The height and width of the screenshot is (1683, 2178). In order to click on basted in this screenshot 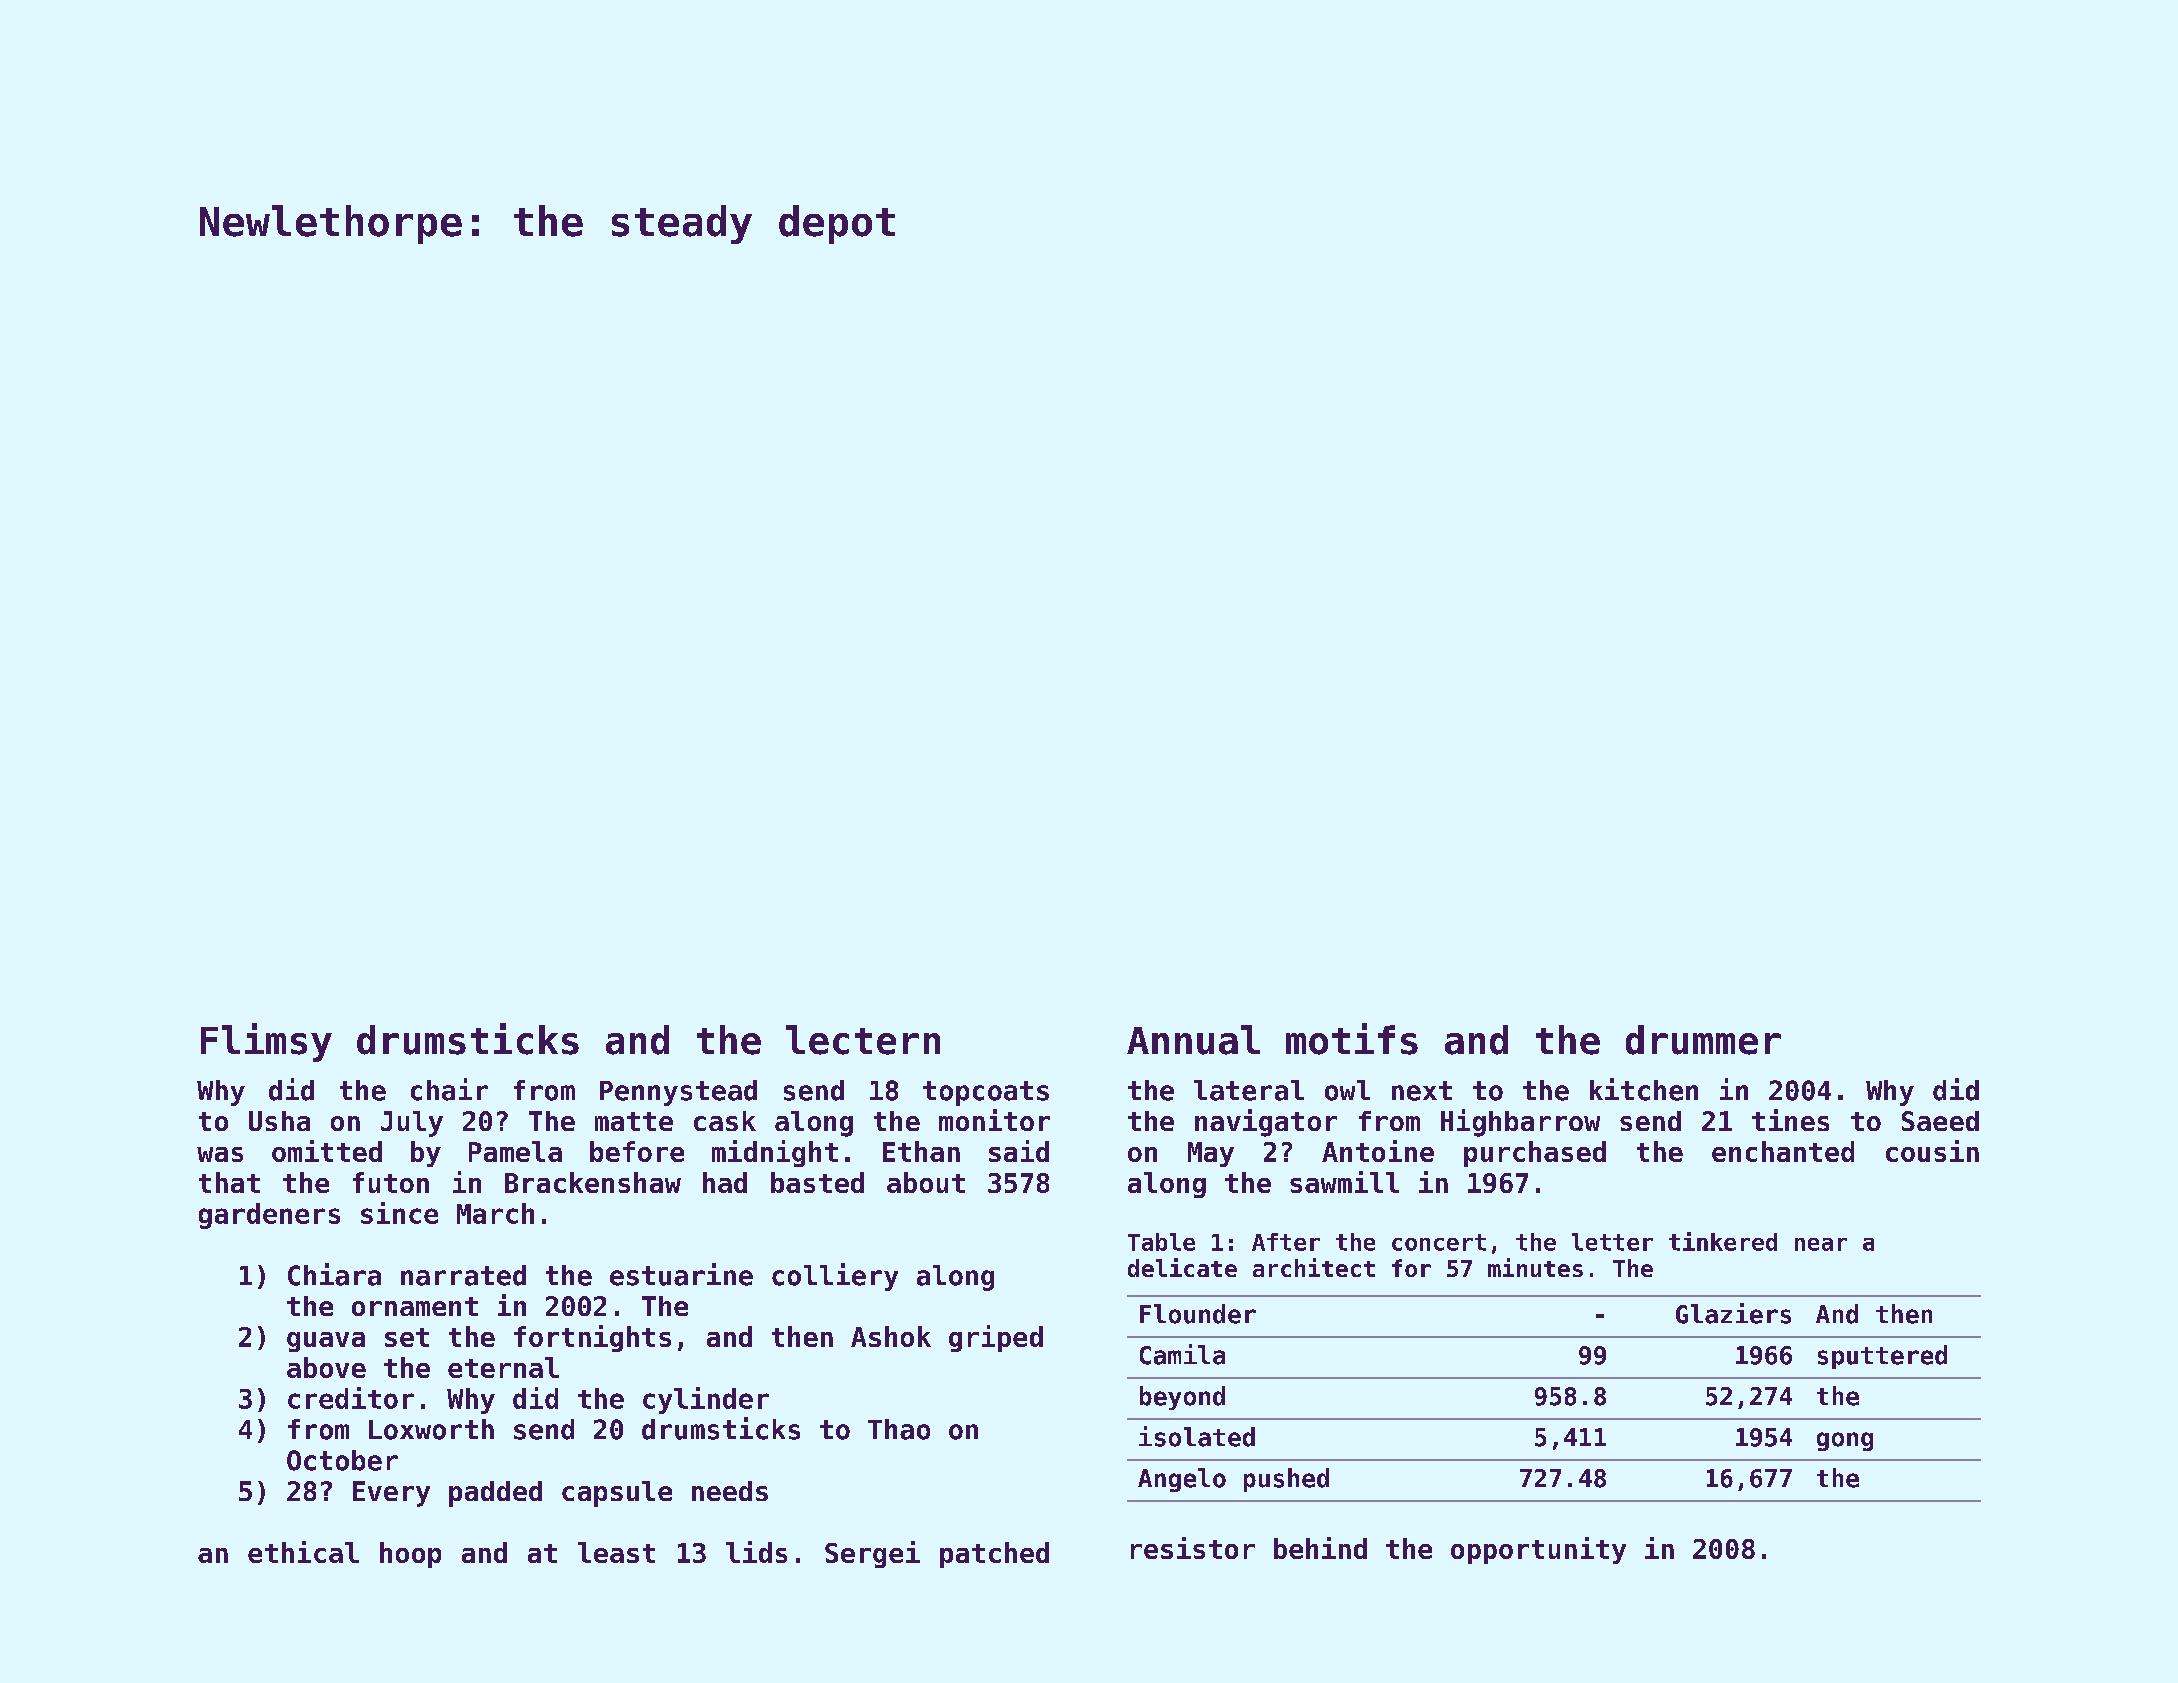, I will do `click(817, 1182)`.
